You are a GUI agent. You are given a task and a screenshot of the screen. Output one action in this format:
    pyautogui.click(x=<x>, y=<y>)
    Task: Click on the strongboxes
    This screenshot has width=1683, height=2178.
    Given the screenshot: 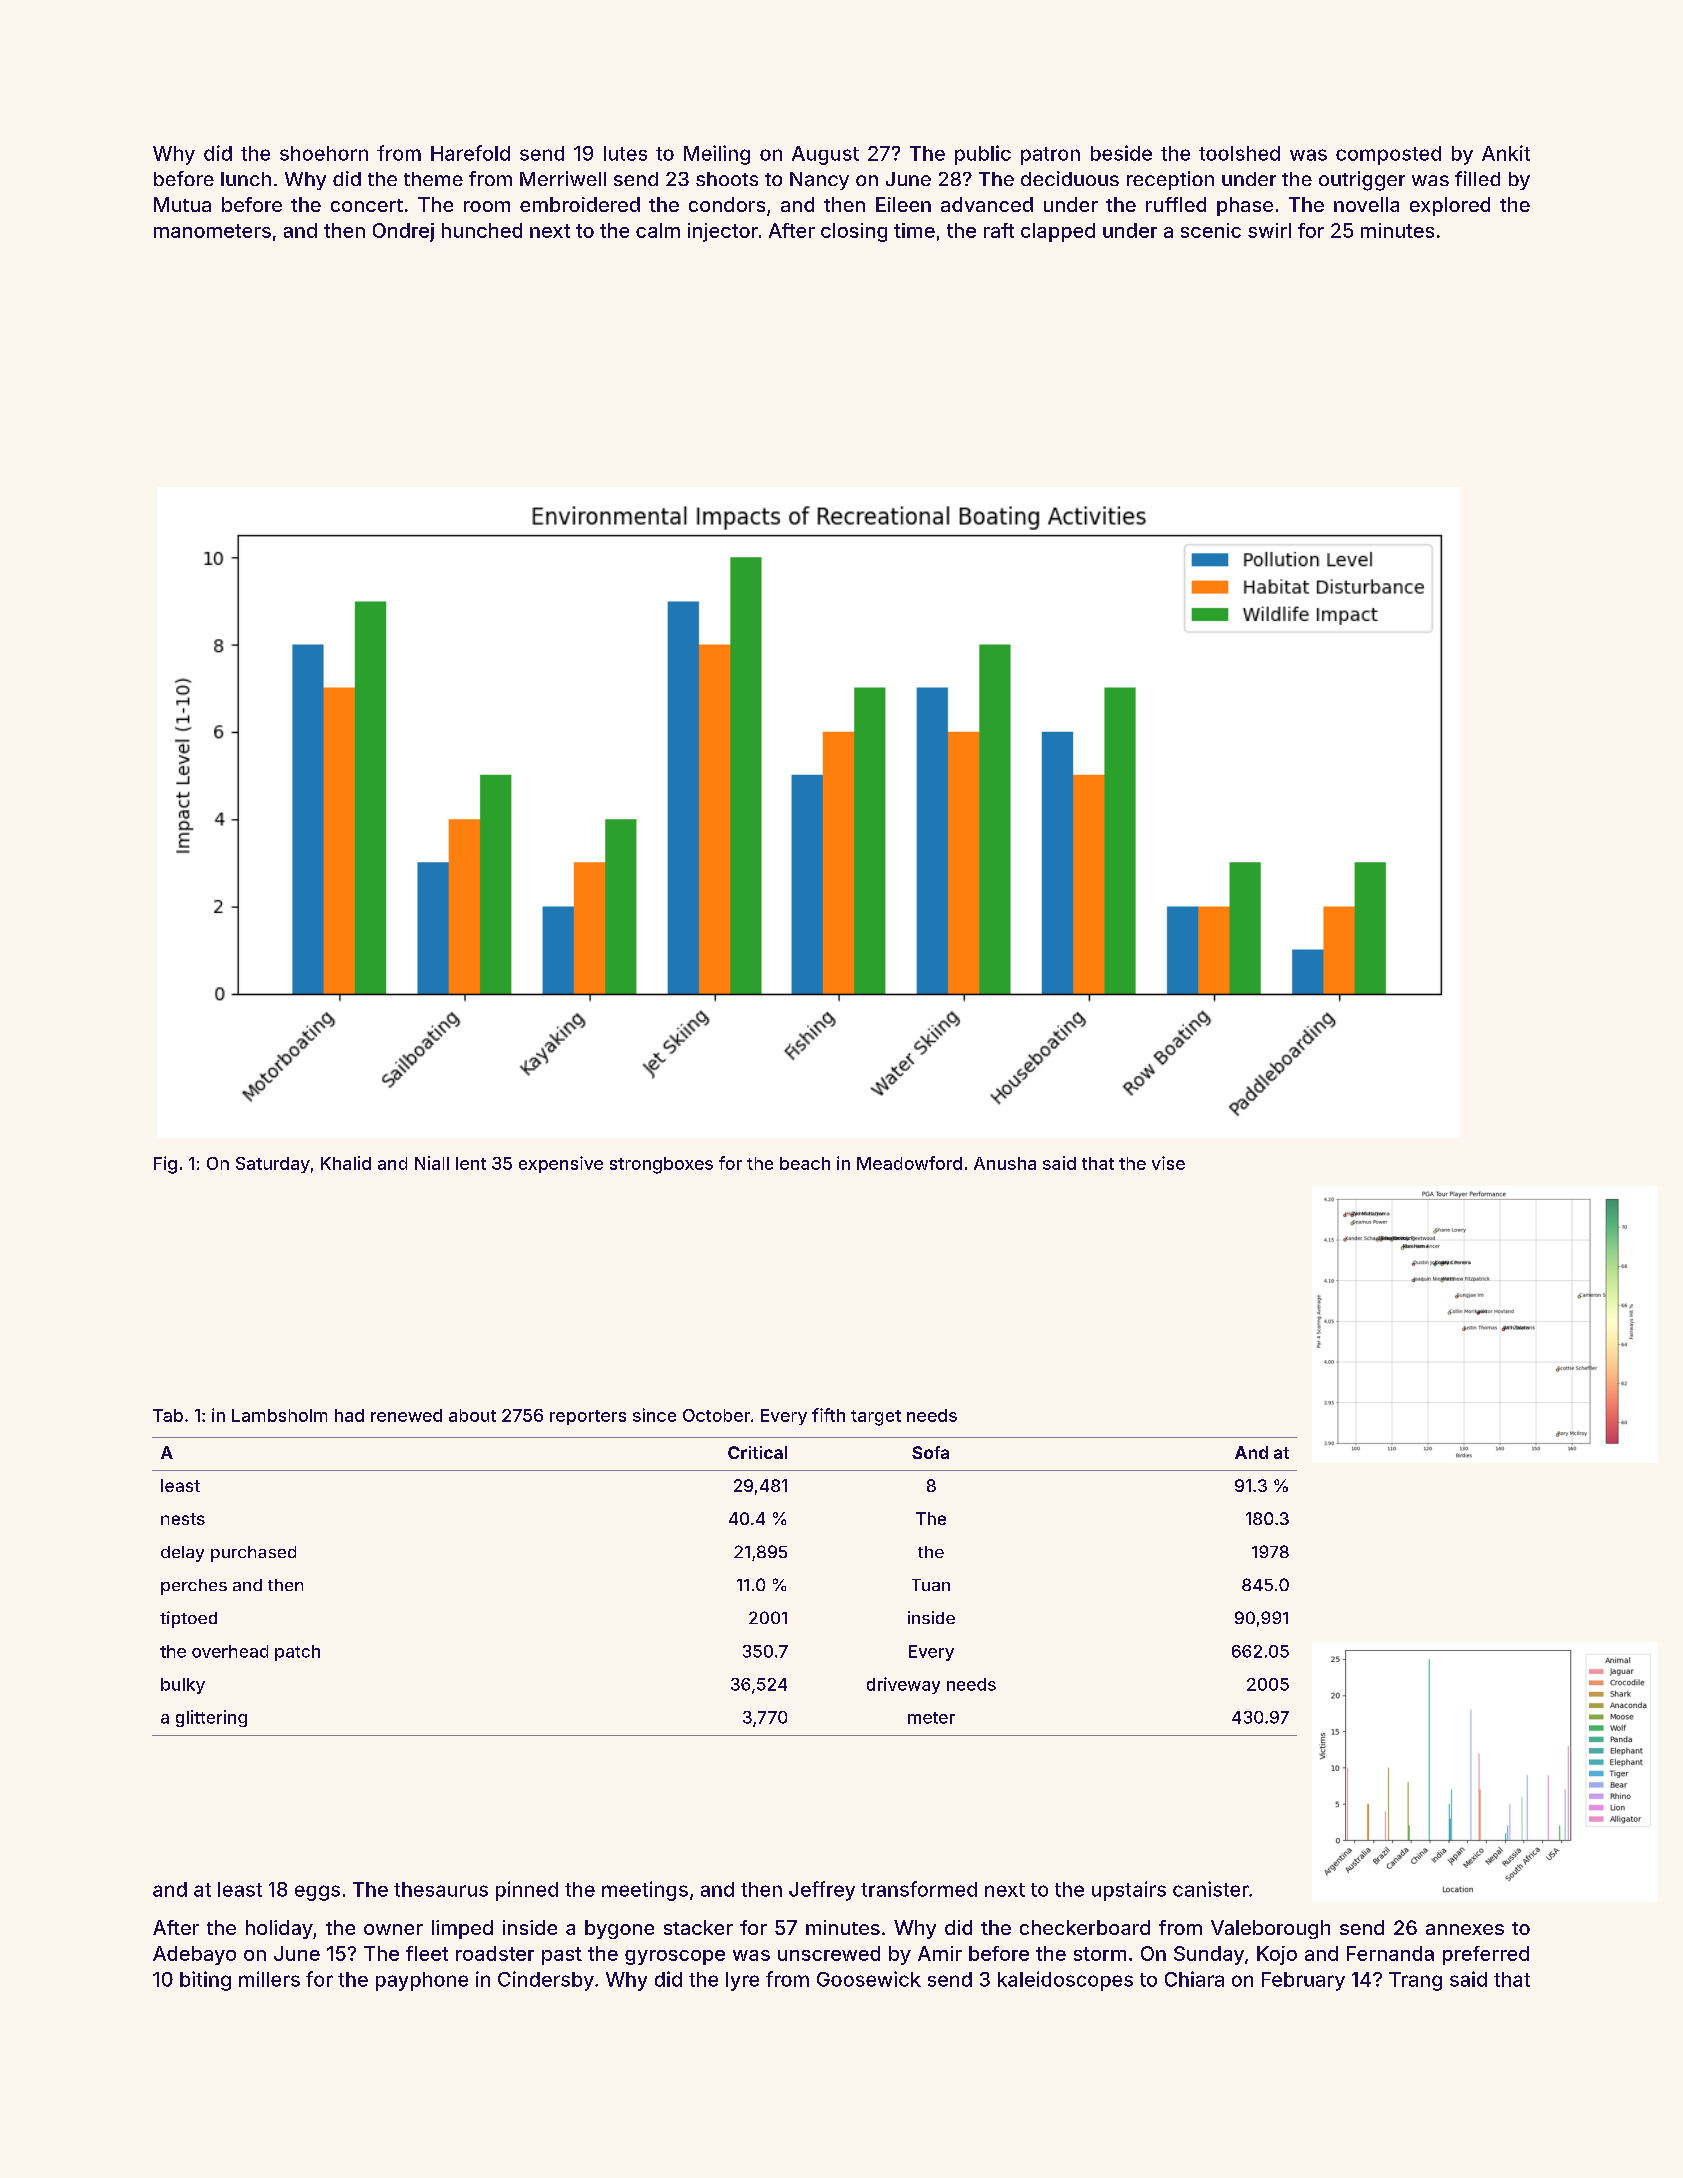 What is the action you would take?
    pyautogui.click(x=661, y=1165)
